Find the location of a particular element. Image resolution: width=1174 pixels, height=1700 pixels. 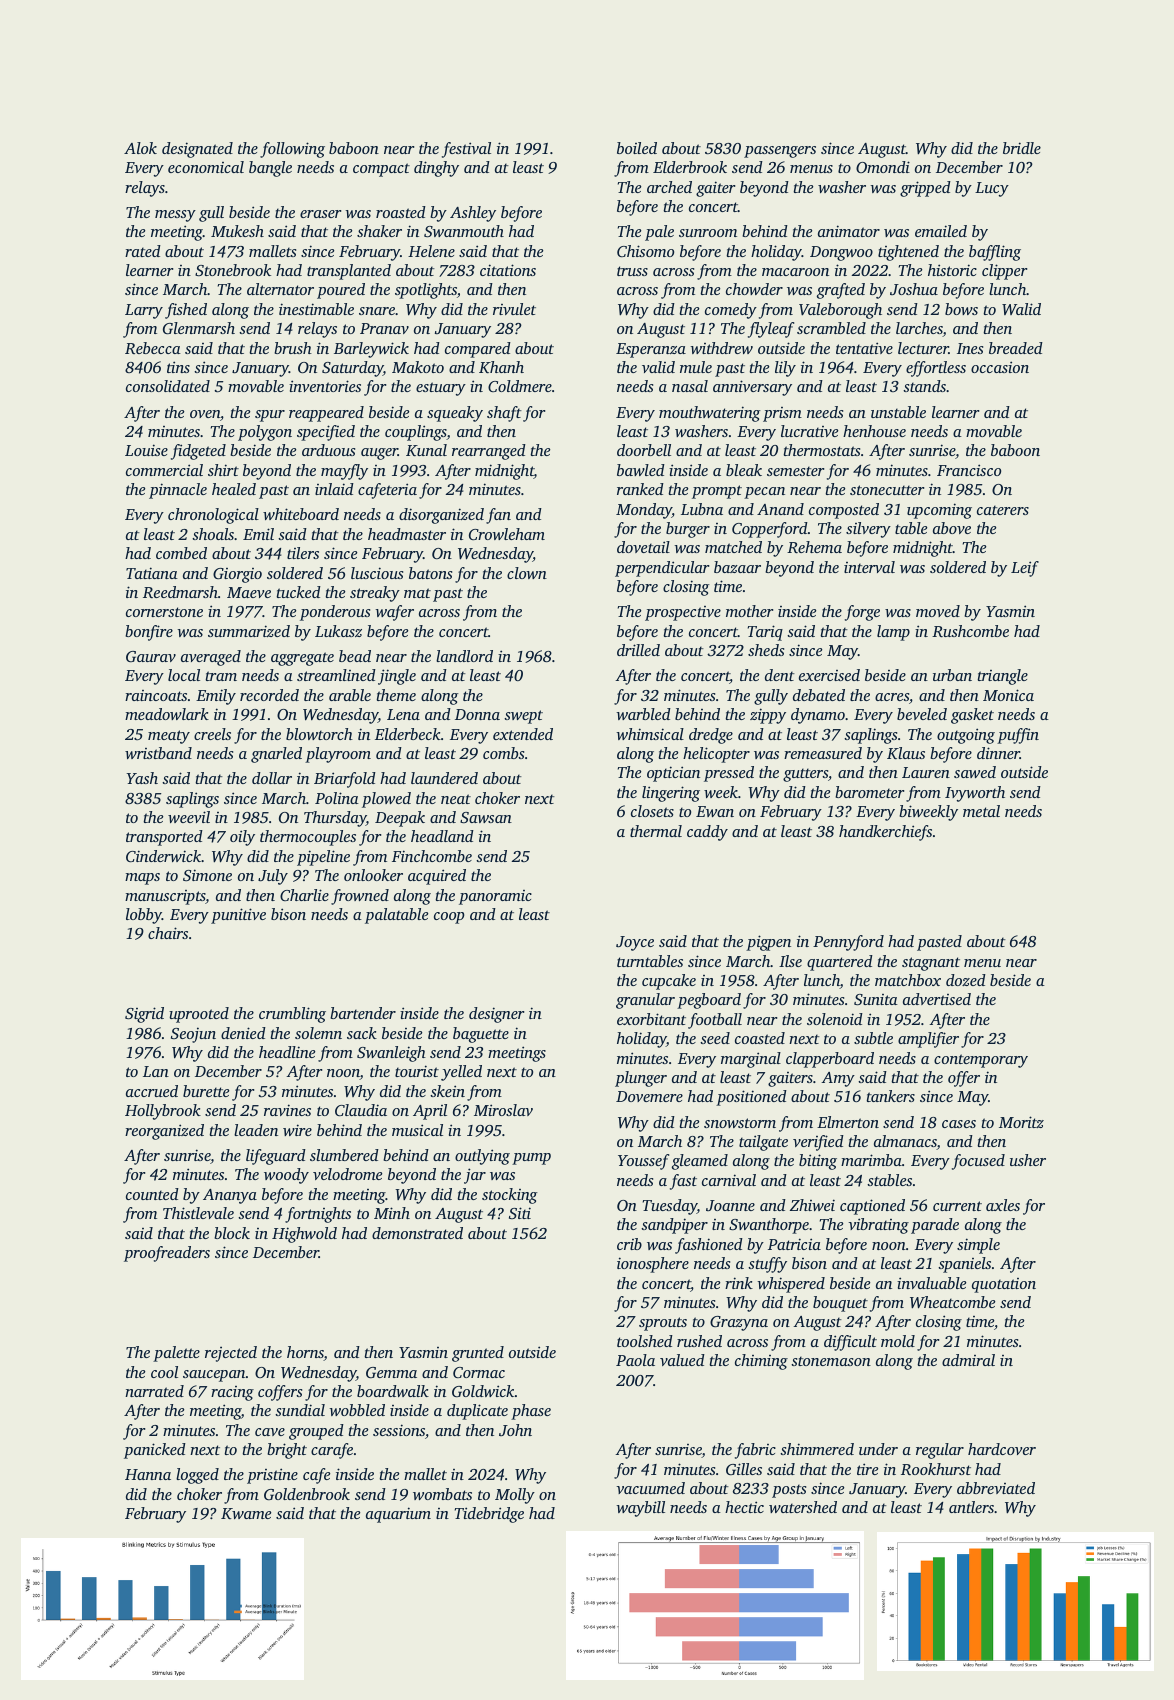

rushed is located at coordinates (699, 1341).
